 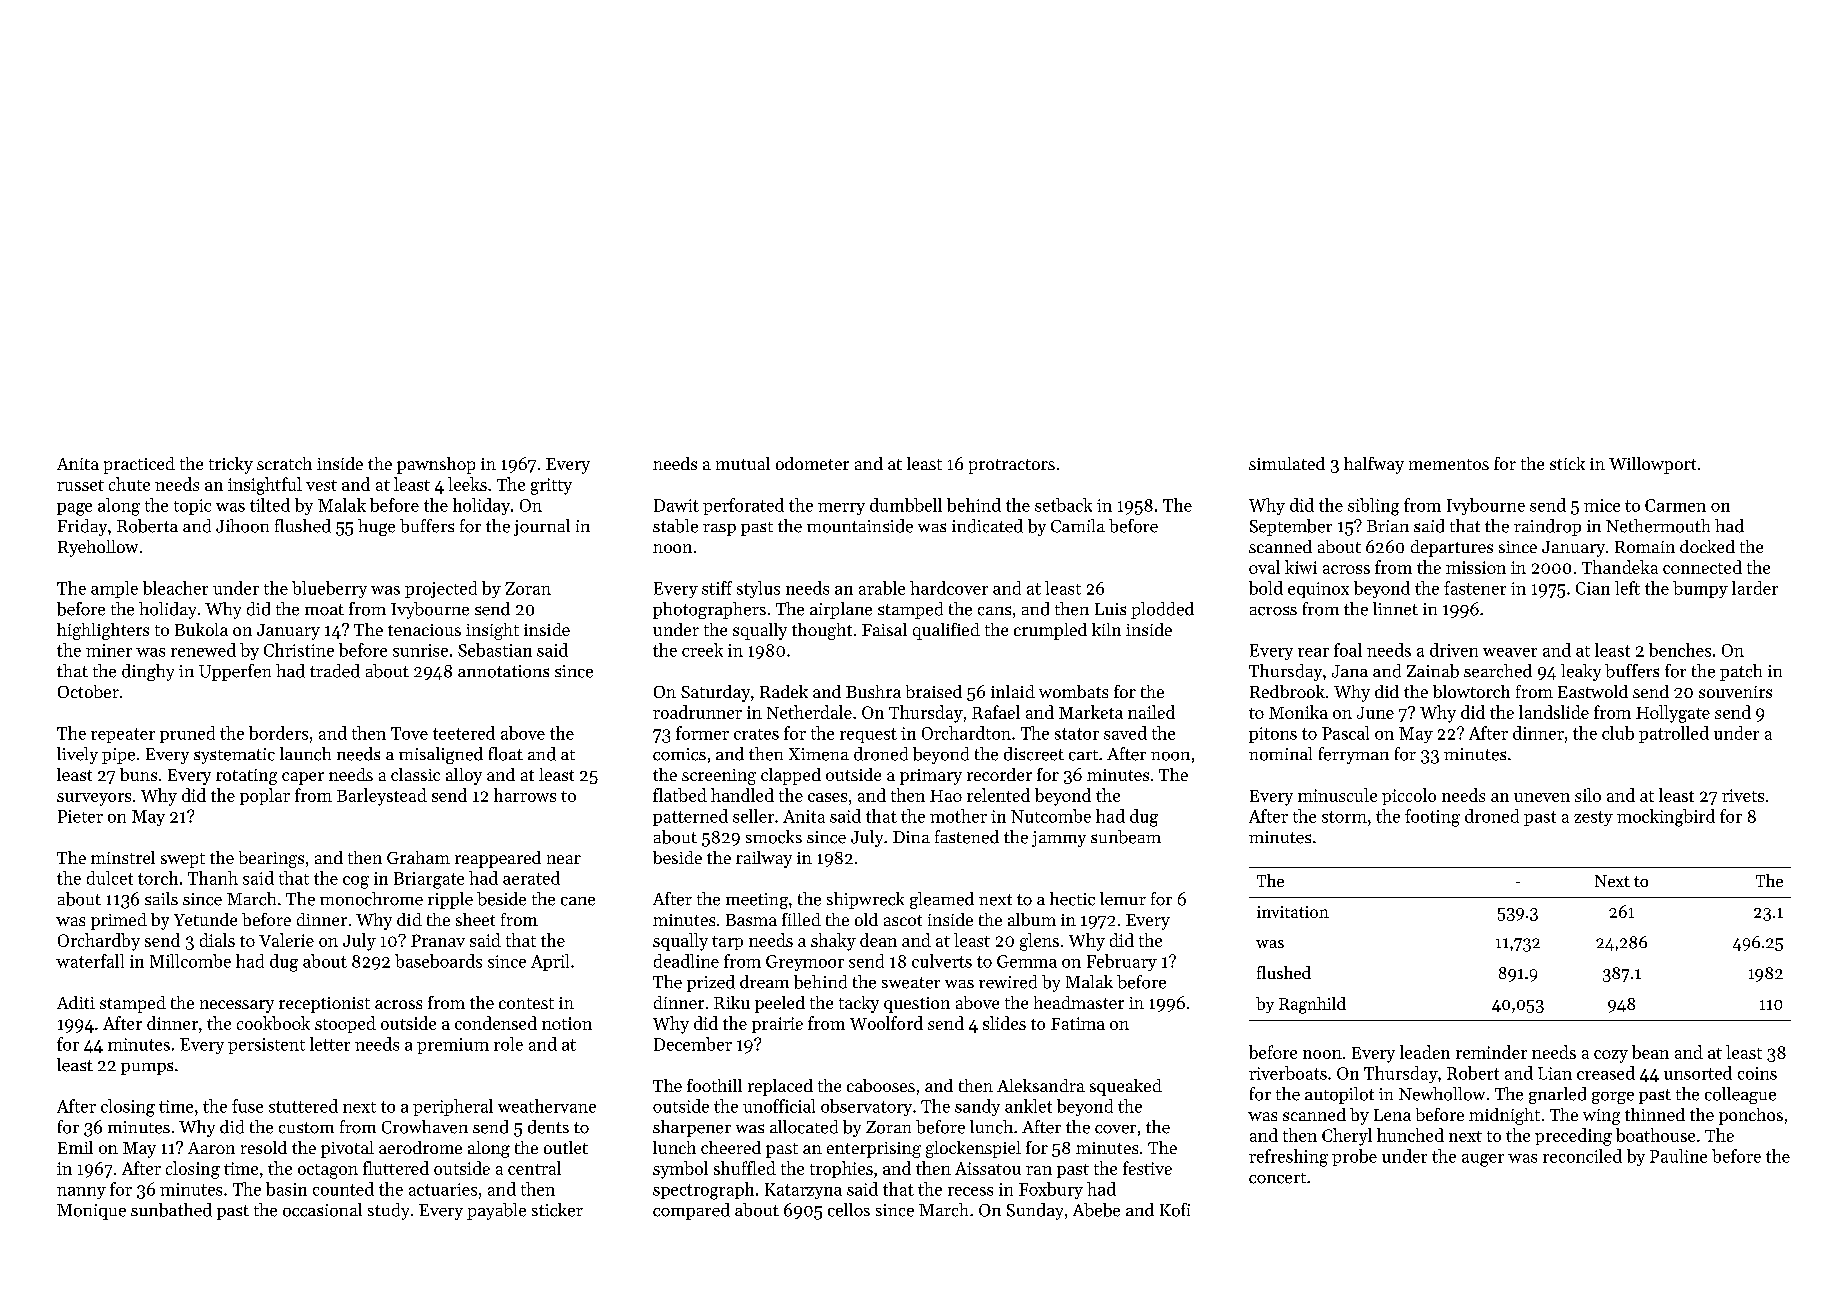 What do you see at coordinates (1627, 588) in the screenshot?
I see `left` at bounding box center [1627, 588].
